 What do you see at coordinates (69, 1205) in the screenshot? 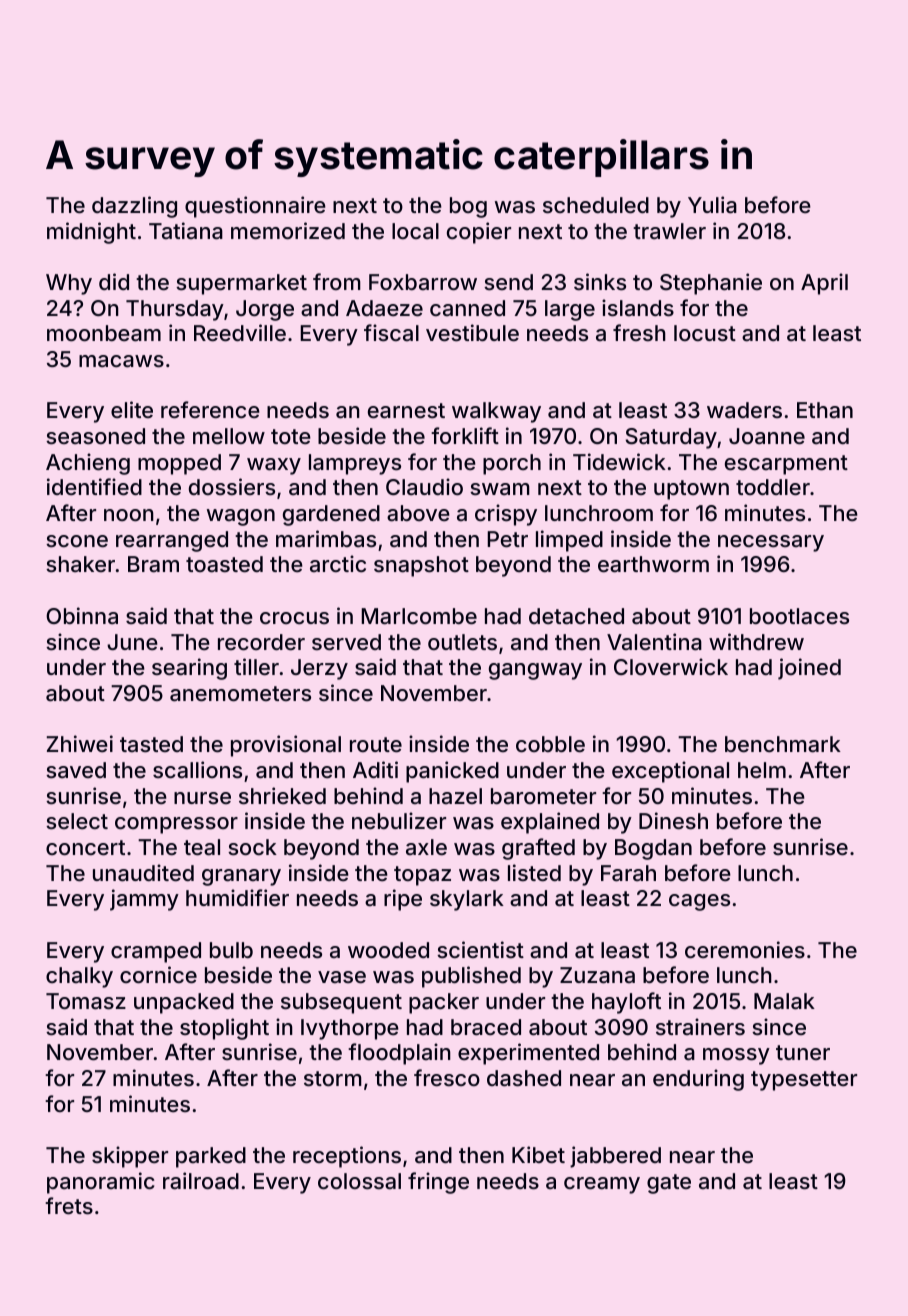
I see `frets` at bounding box center [69, 1205].
